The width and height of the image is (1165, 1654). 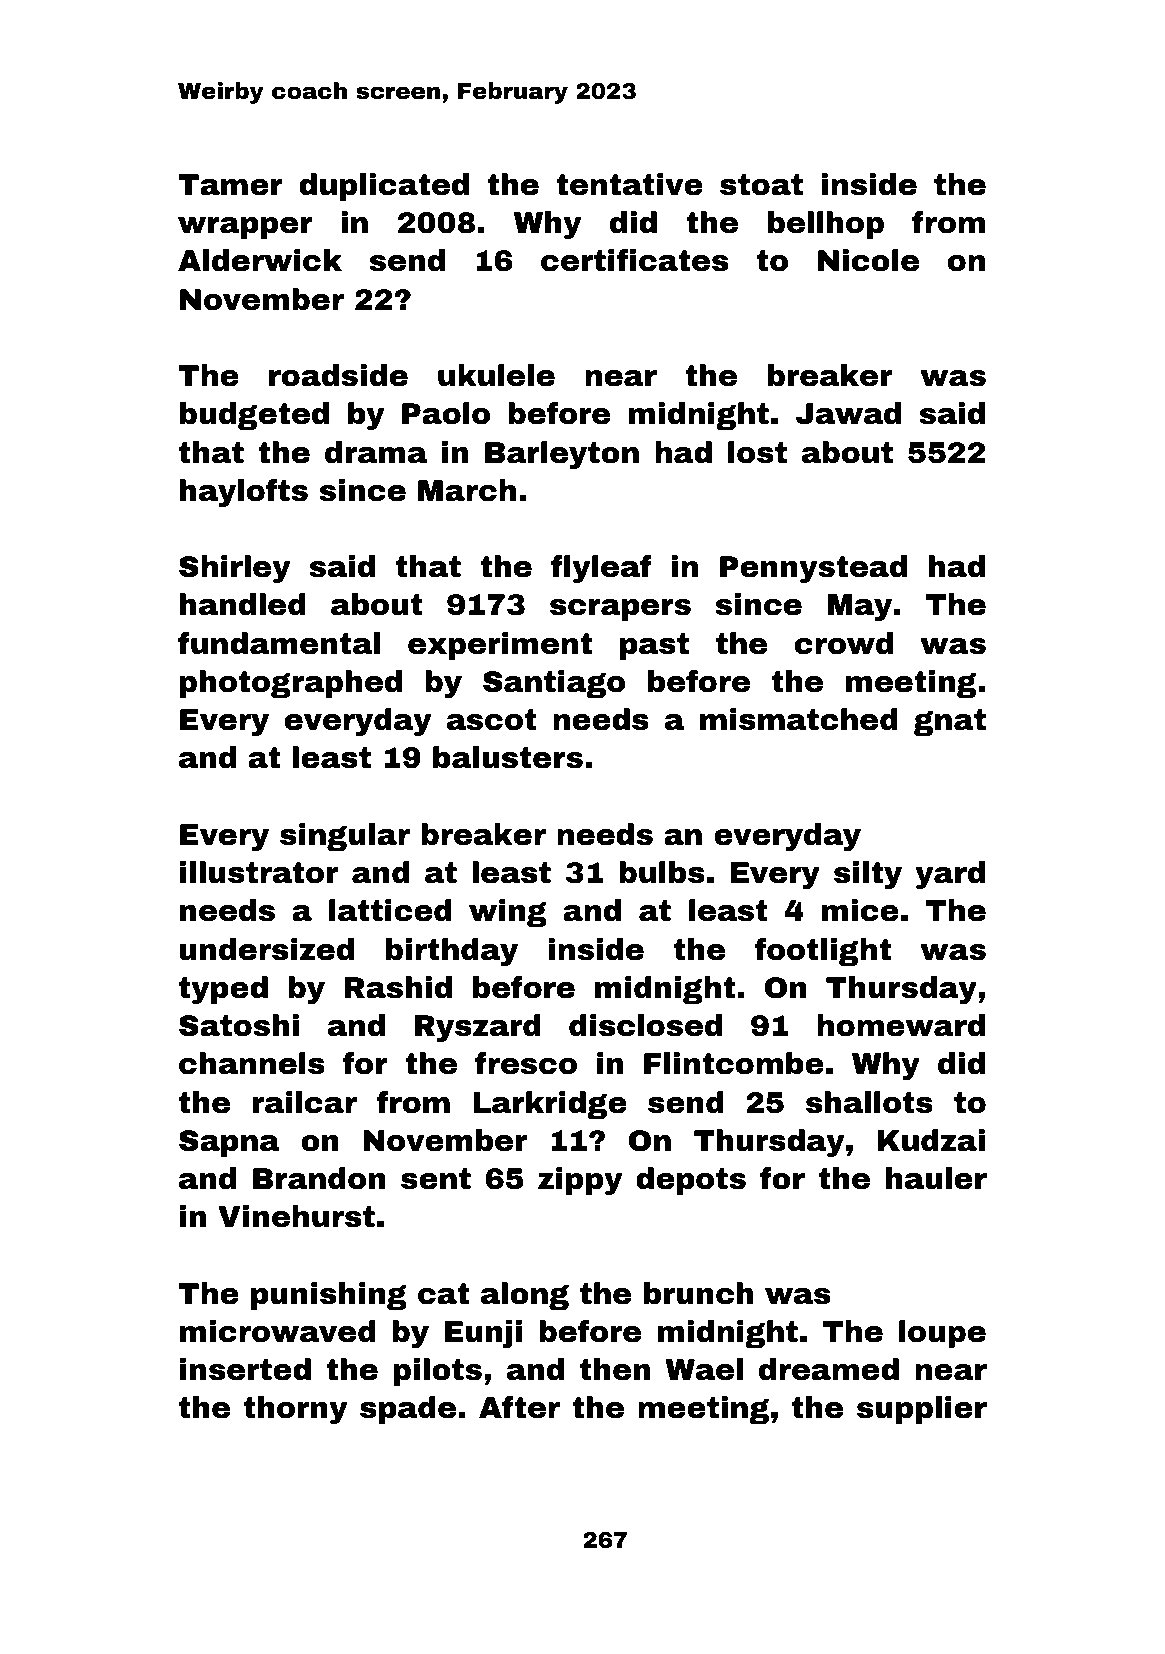 I want to click on tentative, so click(x=629, y=184).
